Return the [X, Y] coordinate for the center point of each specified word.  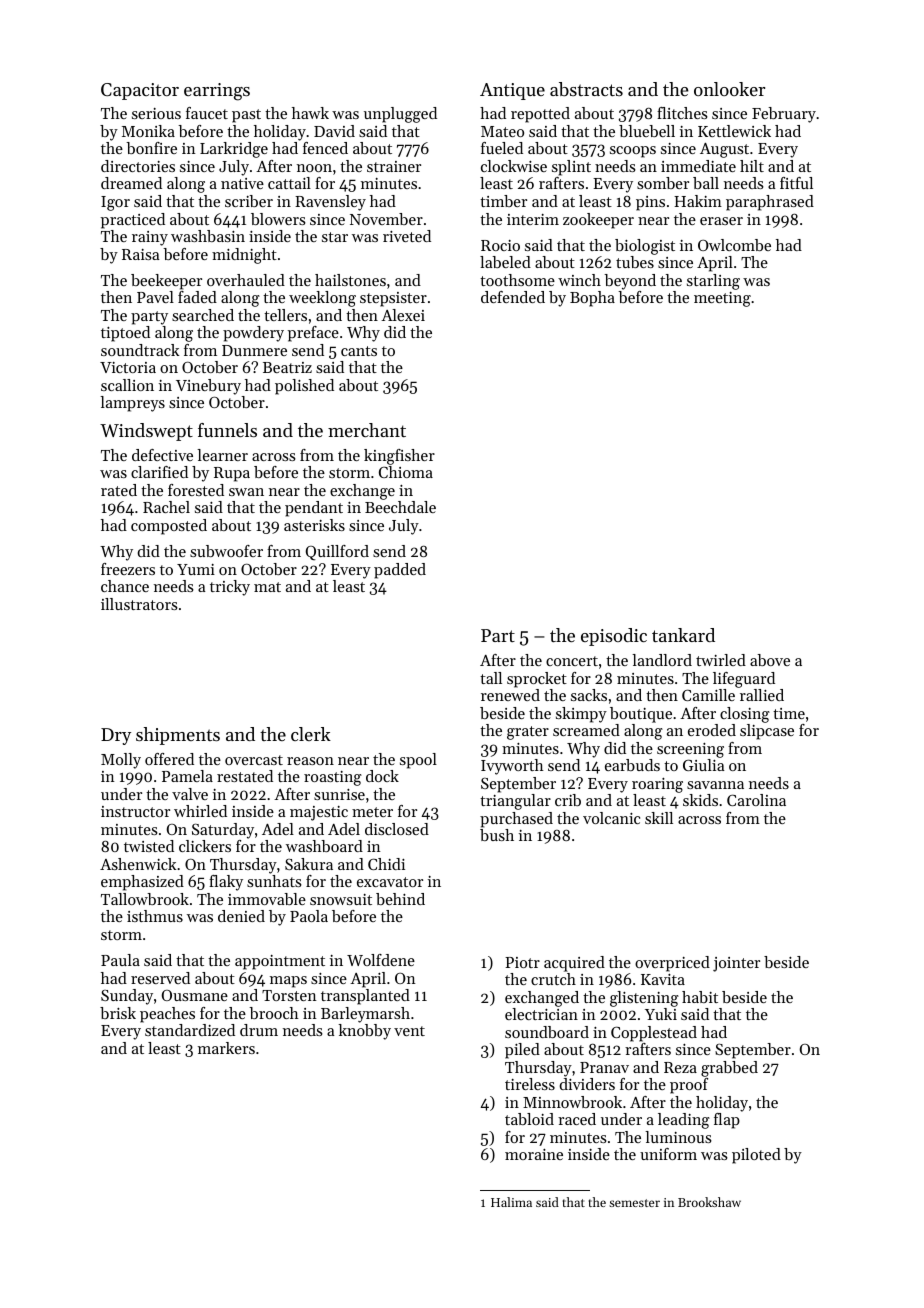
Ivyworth [512, 767]
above [770, 660]
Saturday [223, 831]
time [789, 713]
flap [727, 1121]
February [784, 115]
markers [226, 1048]
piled [522, 1051]
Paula [120, 960]
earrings [217, 92]
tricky [230, 588]
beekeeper [166, 282]
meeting [722, 299]
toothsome [517, 280]
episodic [614, 637]
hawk [310, 113]
